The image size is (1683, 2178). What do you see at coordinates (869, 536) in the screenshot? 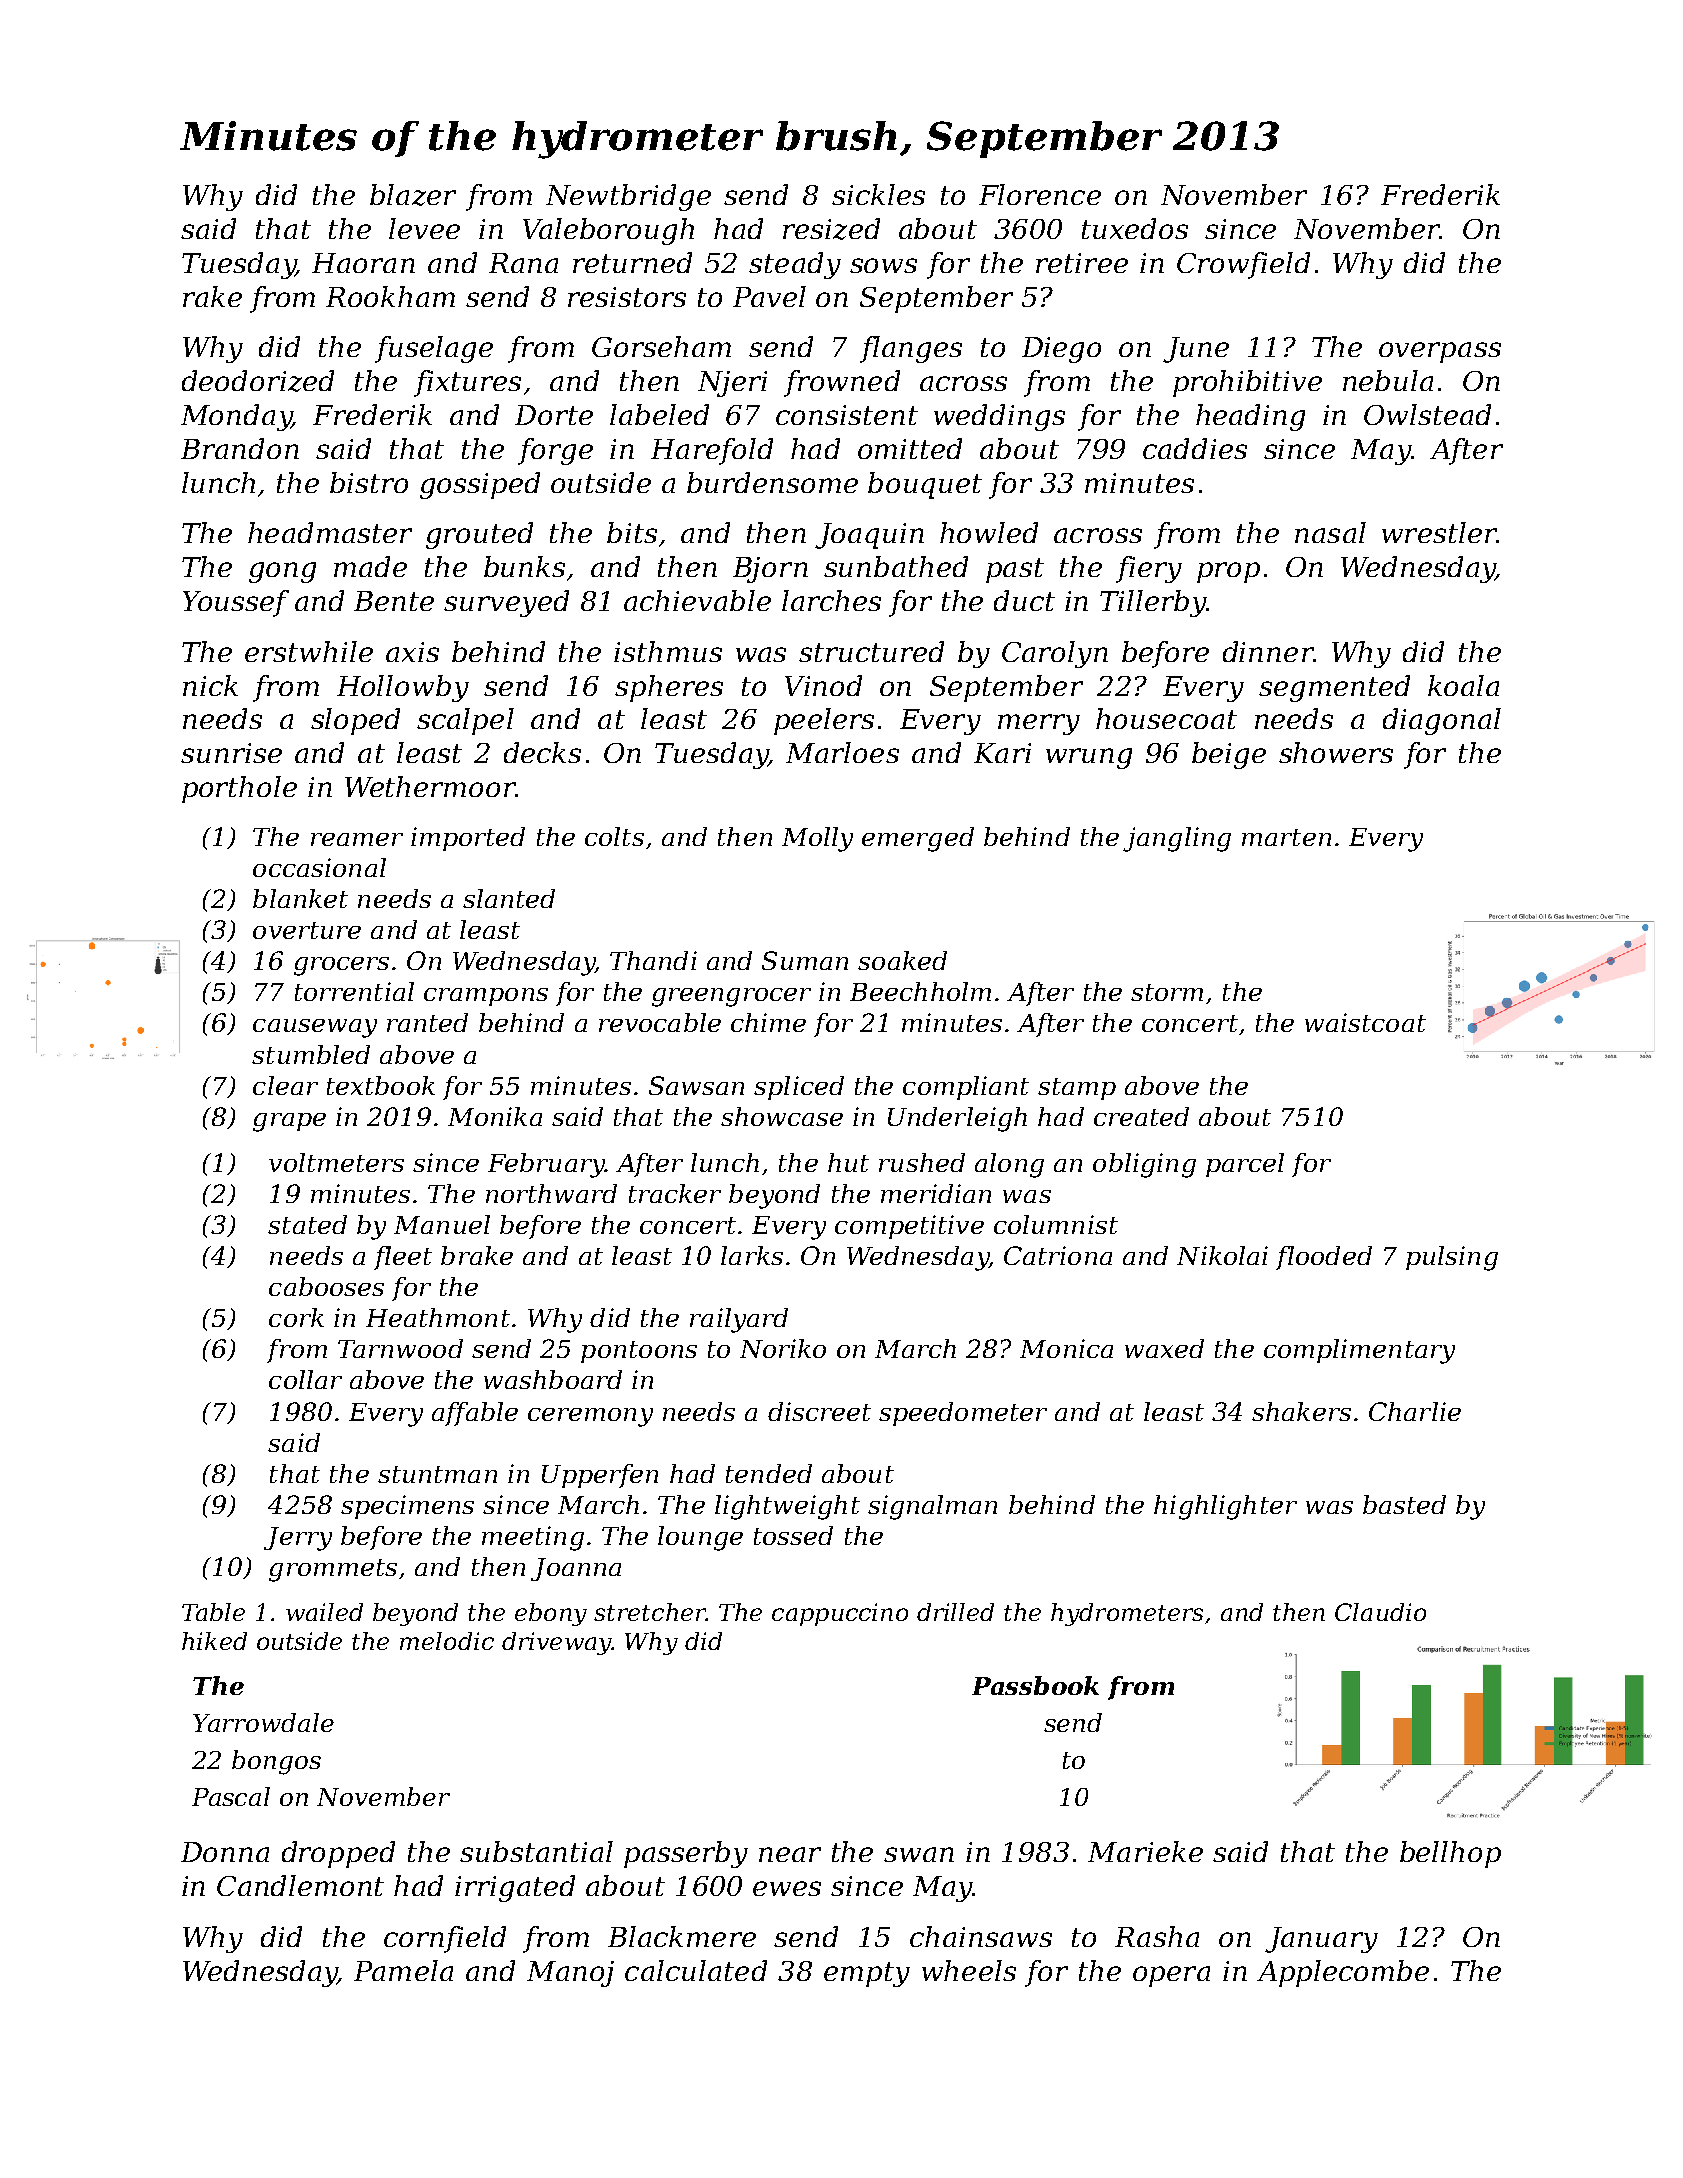
I see `Joaquin` at bounding box center [869, 536].
